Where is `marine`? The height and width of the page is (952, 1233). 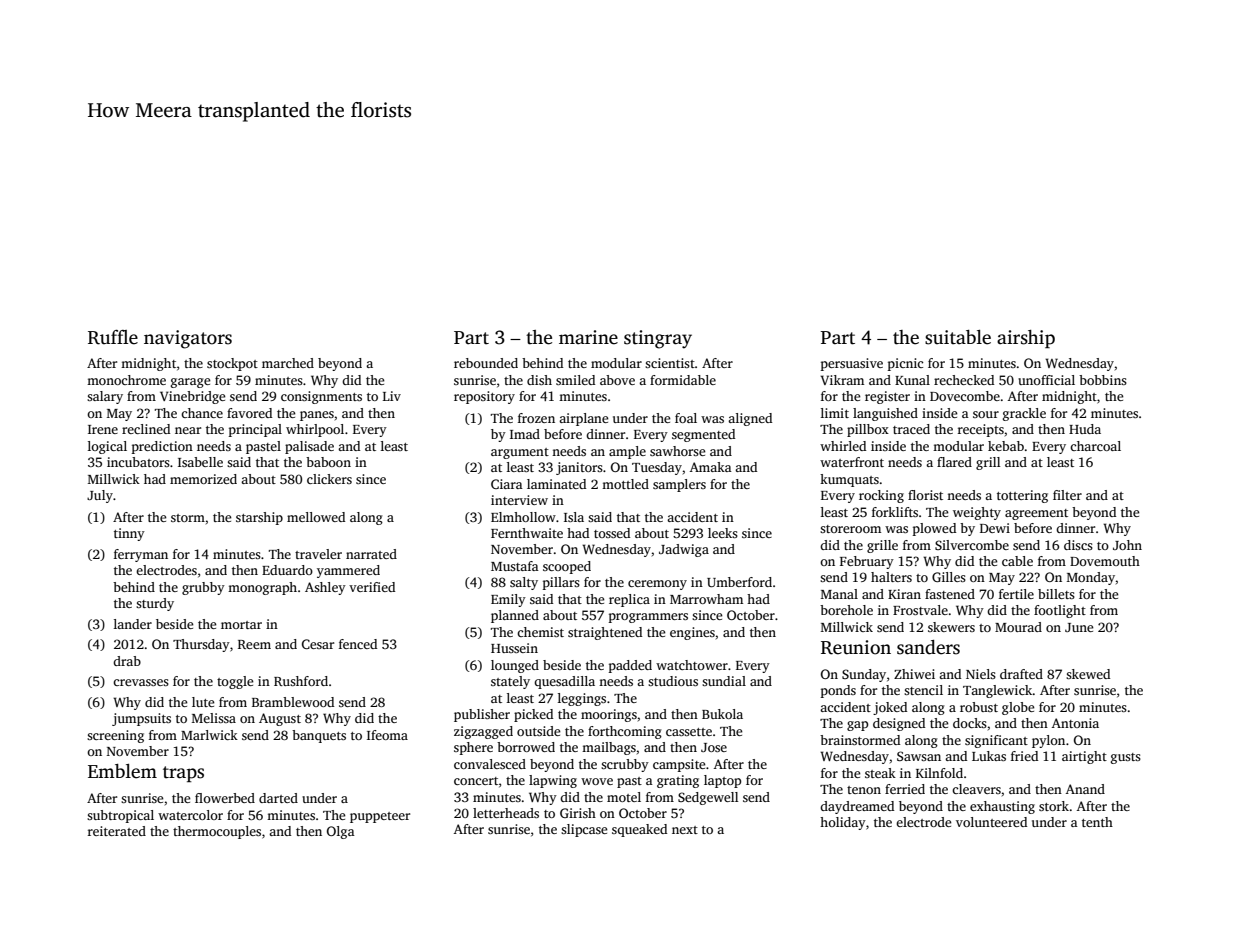
marine is located at coordinates (588, 337).
